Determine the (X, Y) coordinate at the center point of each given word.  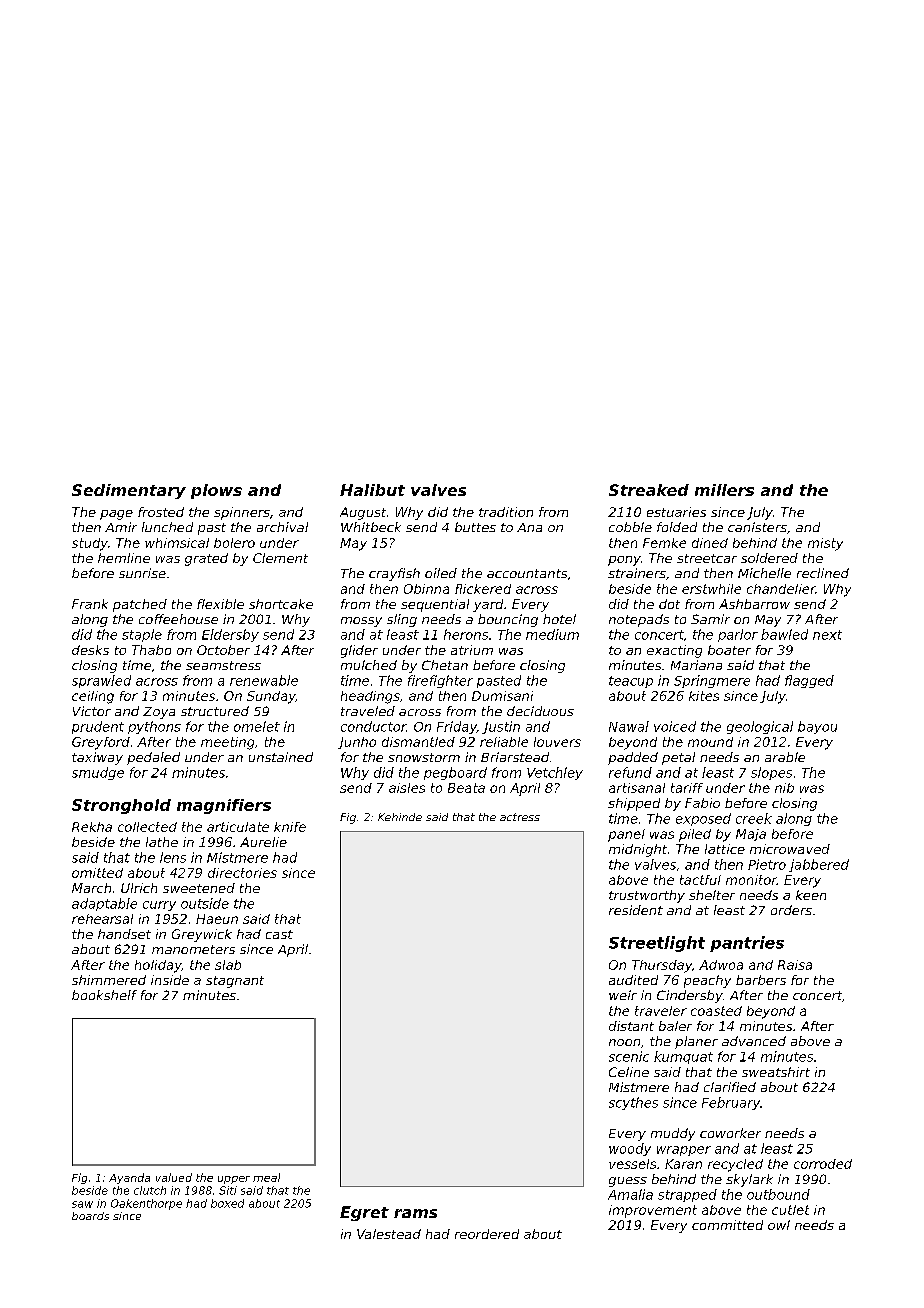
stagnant (235, 982)
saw (82, 1204)
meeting (227, 743)
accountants (527, 573)
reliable (504, 742)
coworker (730, 1133)
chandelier (781, 589)
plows (216, 491)
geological (760, 727)
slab (228, 965)
